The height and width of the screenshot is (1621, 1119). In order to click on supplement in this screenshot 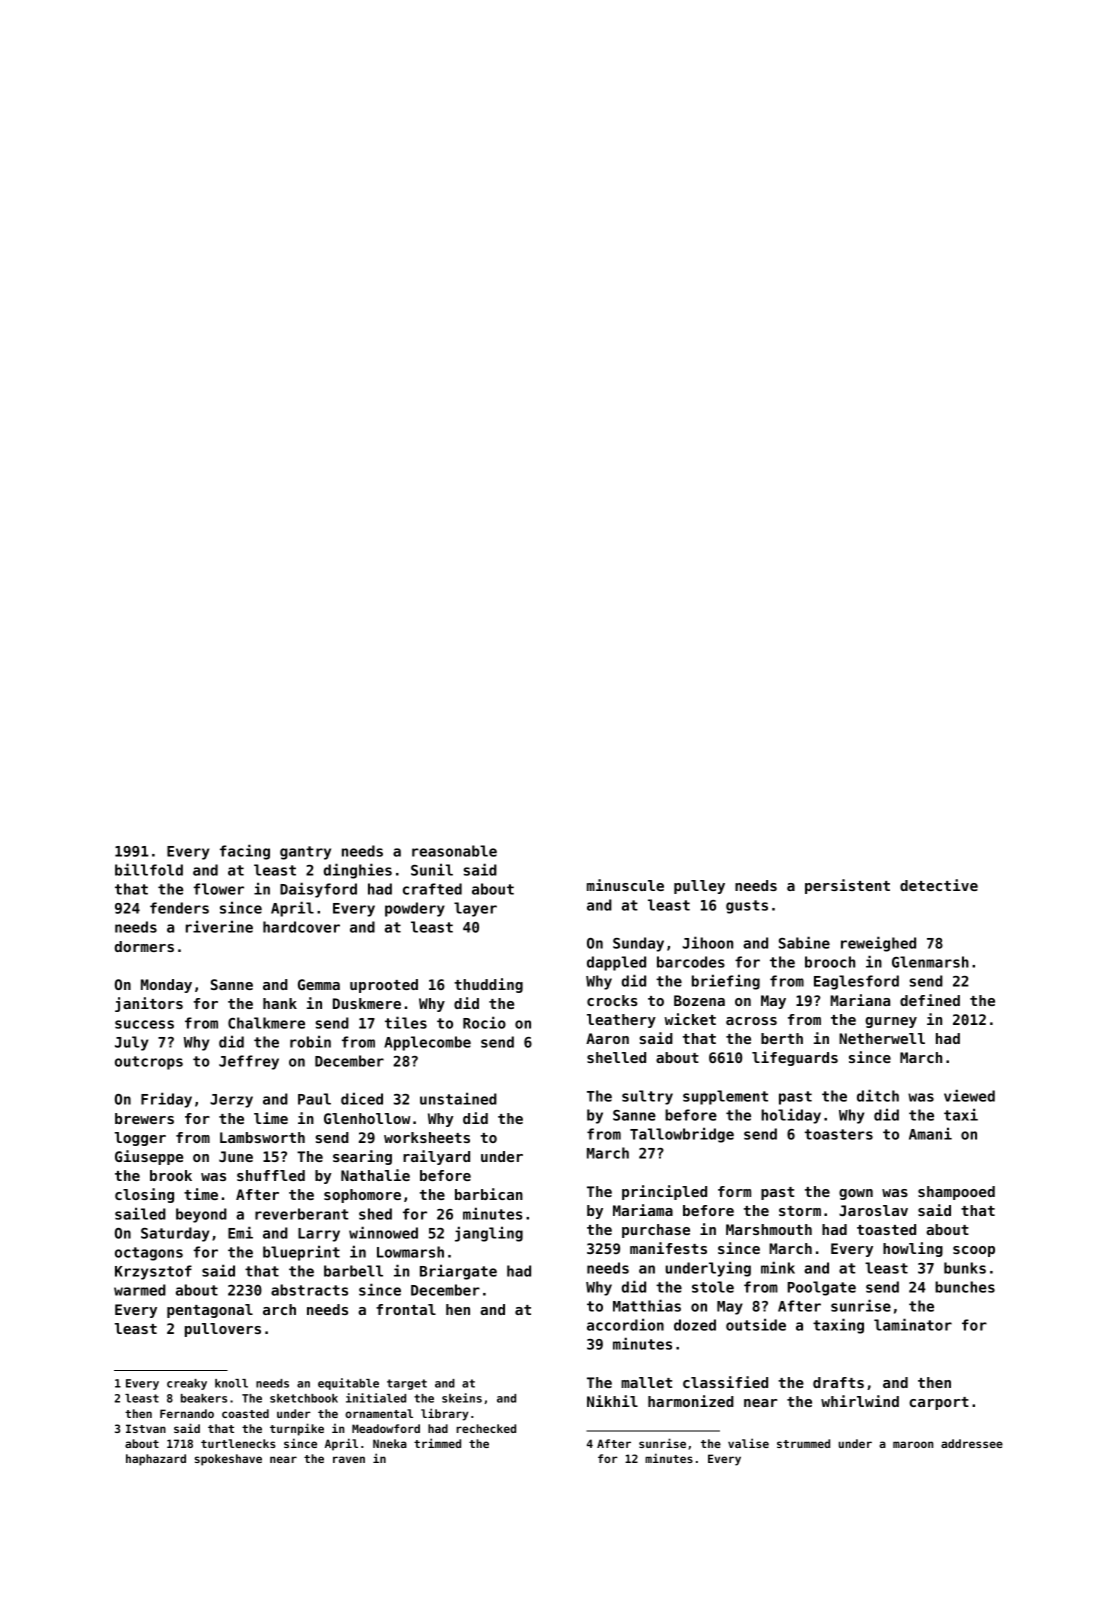, I will do `click(725, 1097)`.
